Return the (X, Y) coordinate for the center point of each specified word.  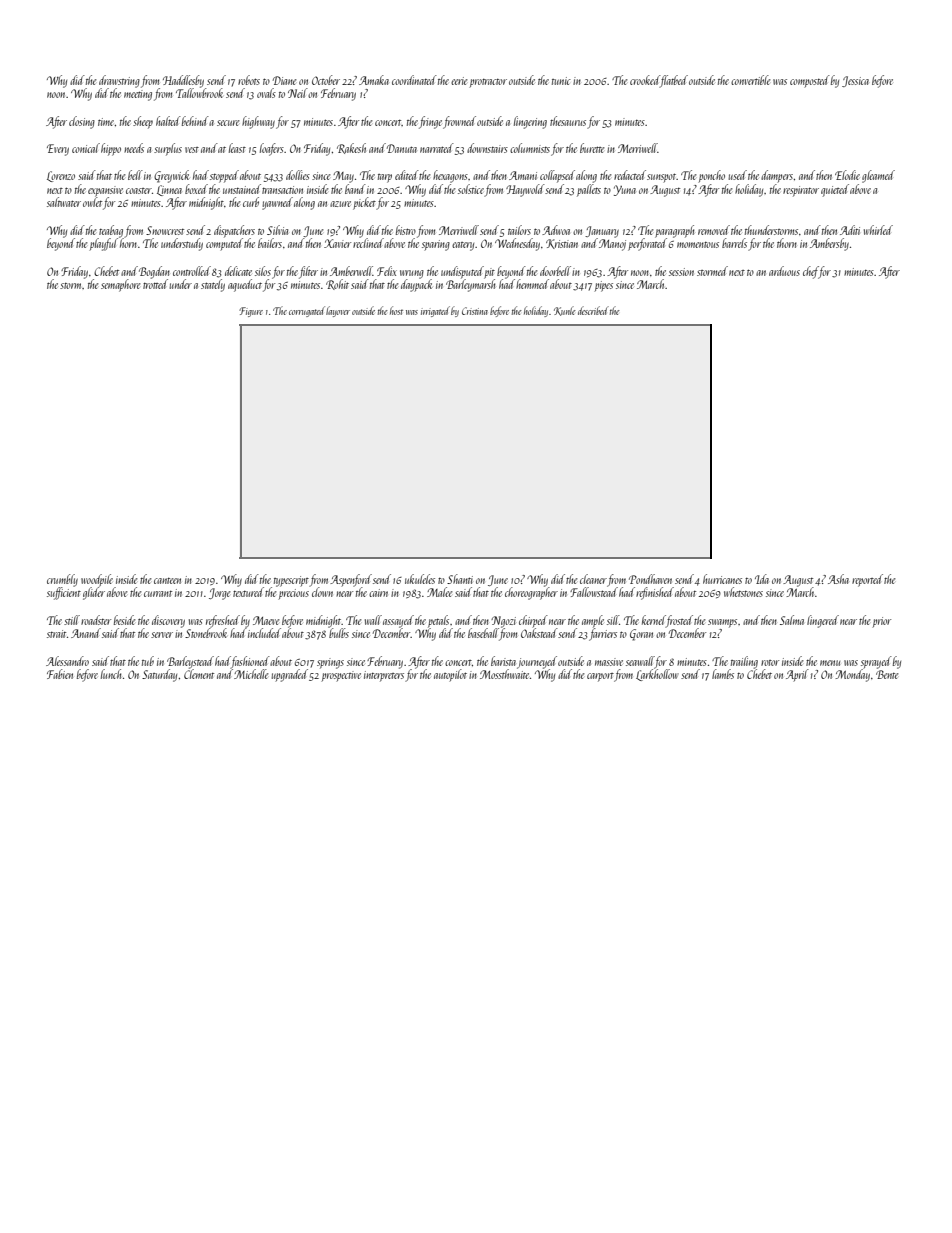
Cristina (475, 311)
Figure (251, 312)
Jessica (855, 81)
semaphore (121, 285)
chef (811, 272)
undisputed (462, 272)
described (593, 310)
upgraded (289, 675)
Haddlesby (183, 81)
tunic (561, 81)
